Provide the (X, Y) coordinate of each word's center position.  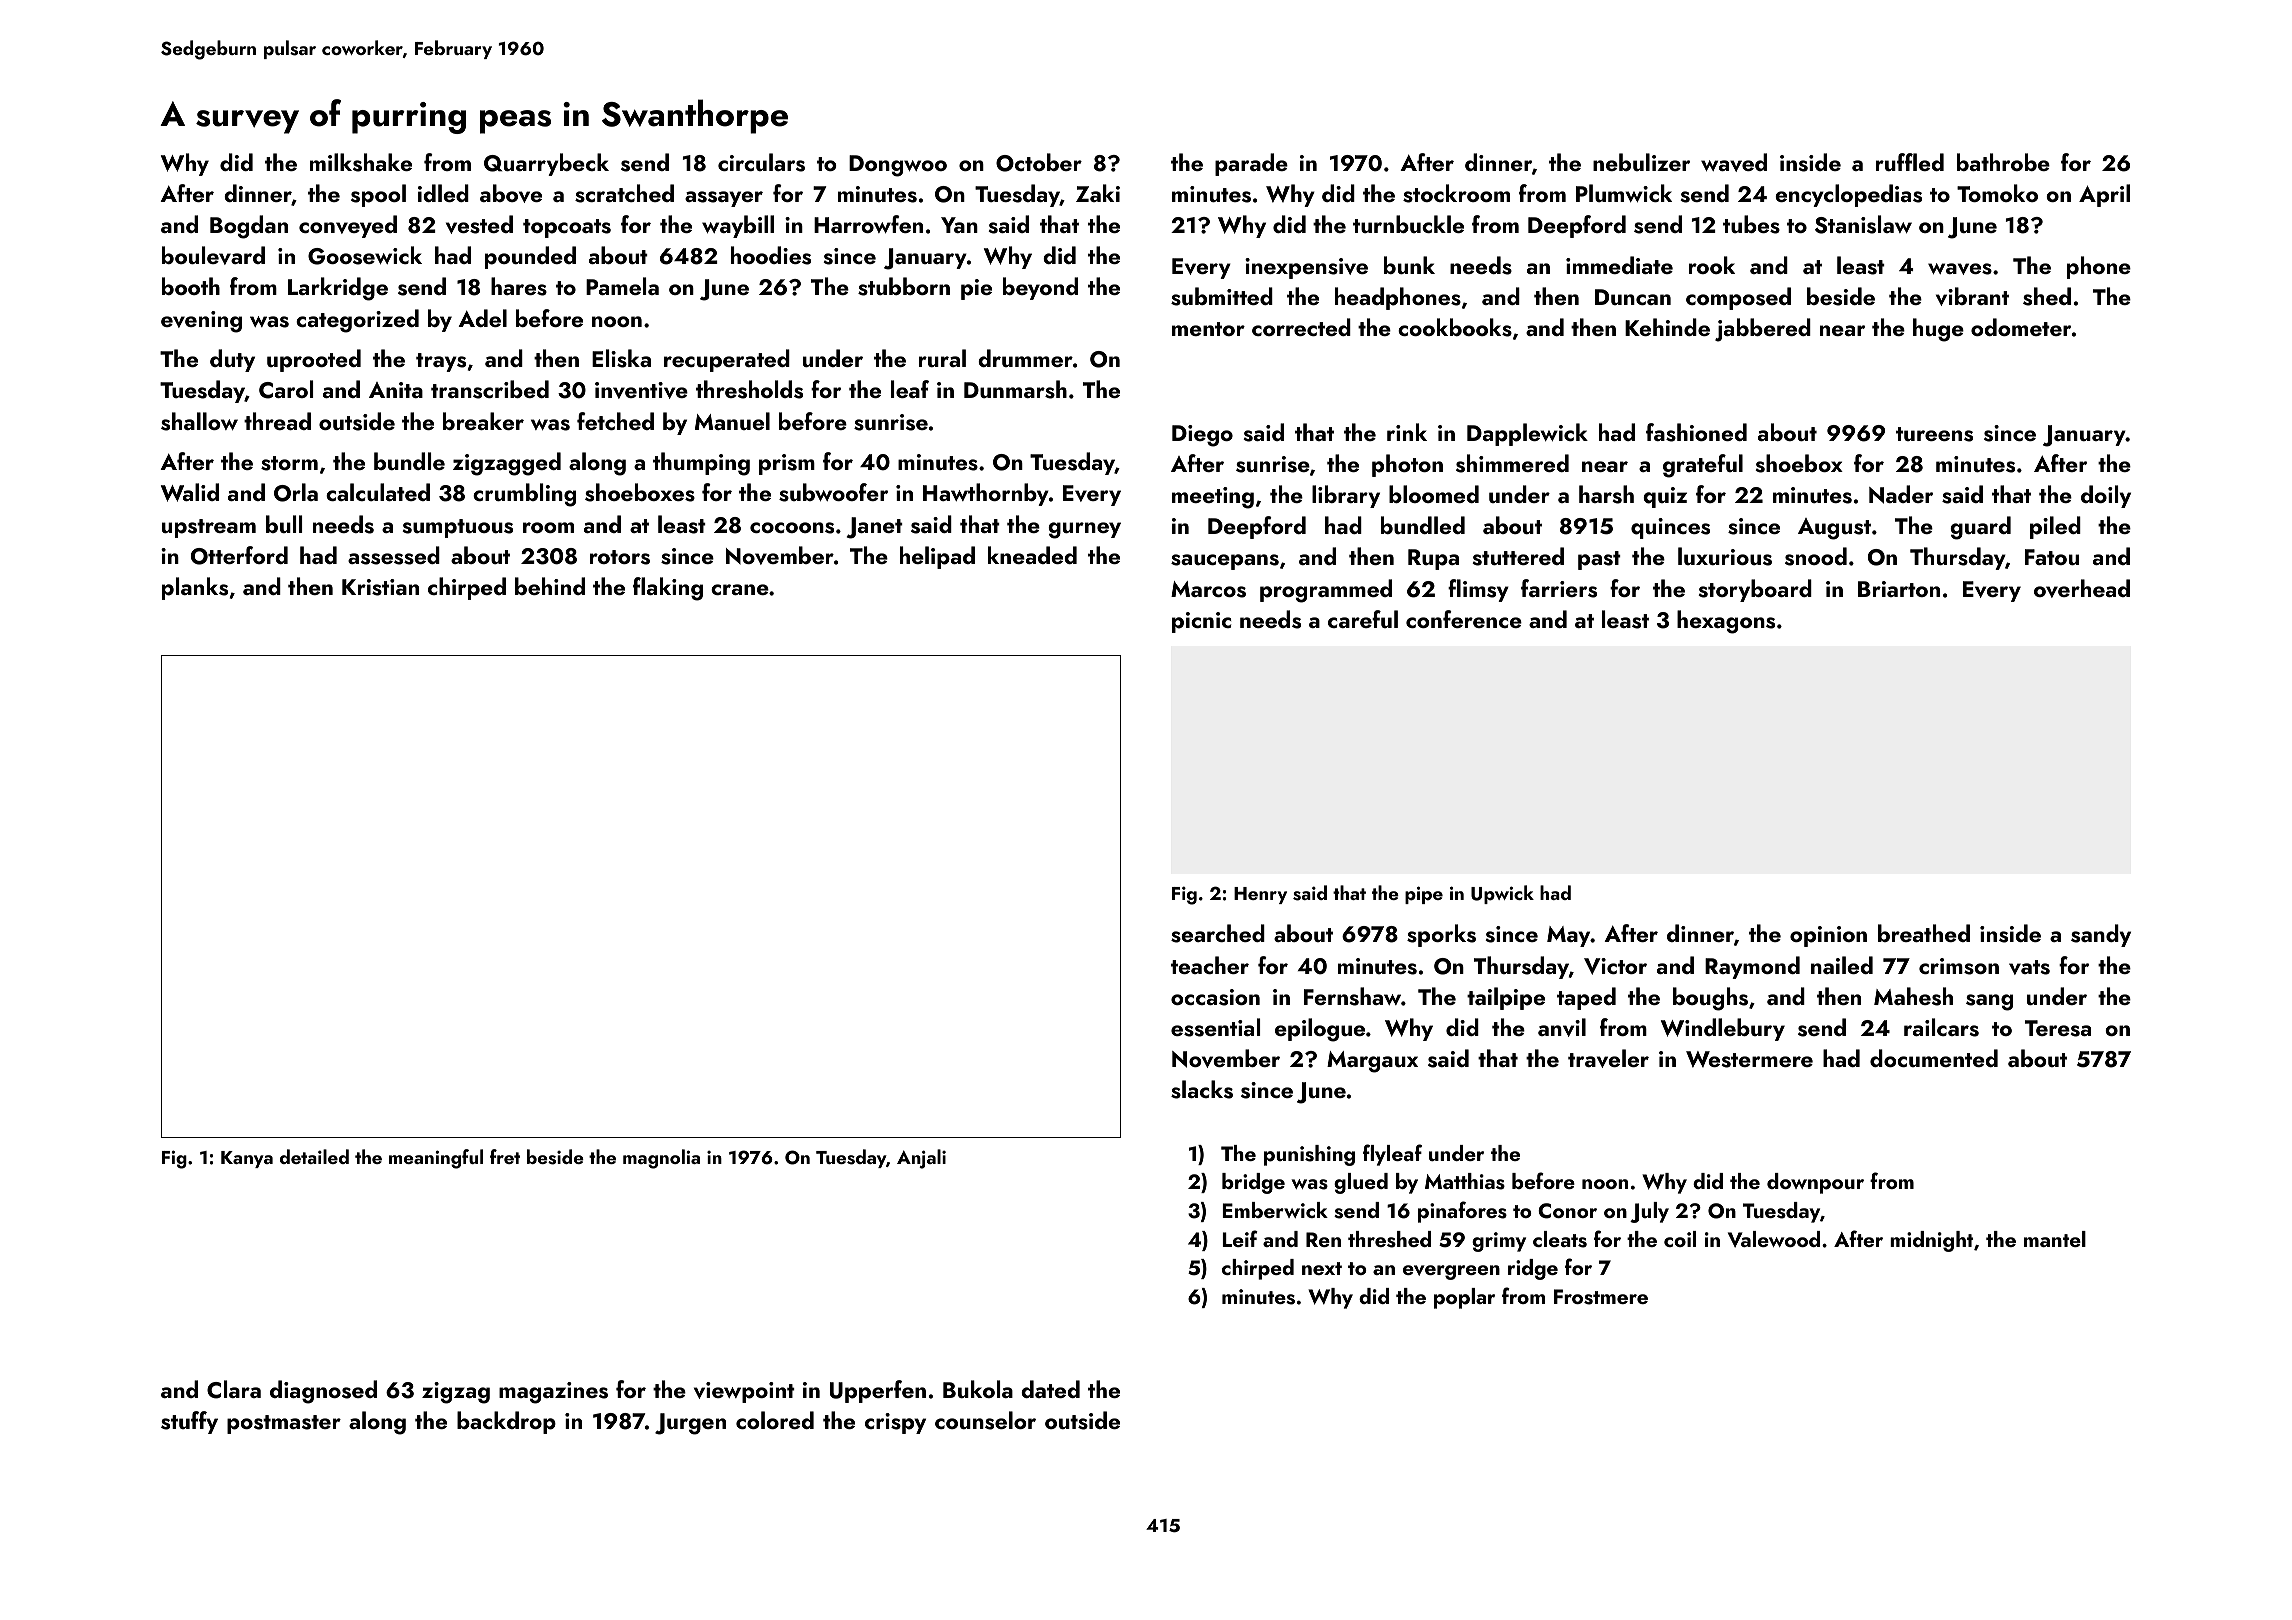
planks (195, 588)
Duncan (1633, 297)
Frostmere (1601, 1297)
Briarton (1899, 589)
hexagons (1726, 622)
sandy (2101, 935)
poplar (1464, 1298)
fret (505, 1156)
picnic (1201, 622)
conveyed (348, 226)
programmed (1326, 591)
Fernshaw (1352, 996)
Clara (234, 1389)
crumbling (524, 495)
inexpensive (1306, 268)
